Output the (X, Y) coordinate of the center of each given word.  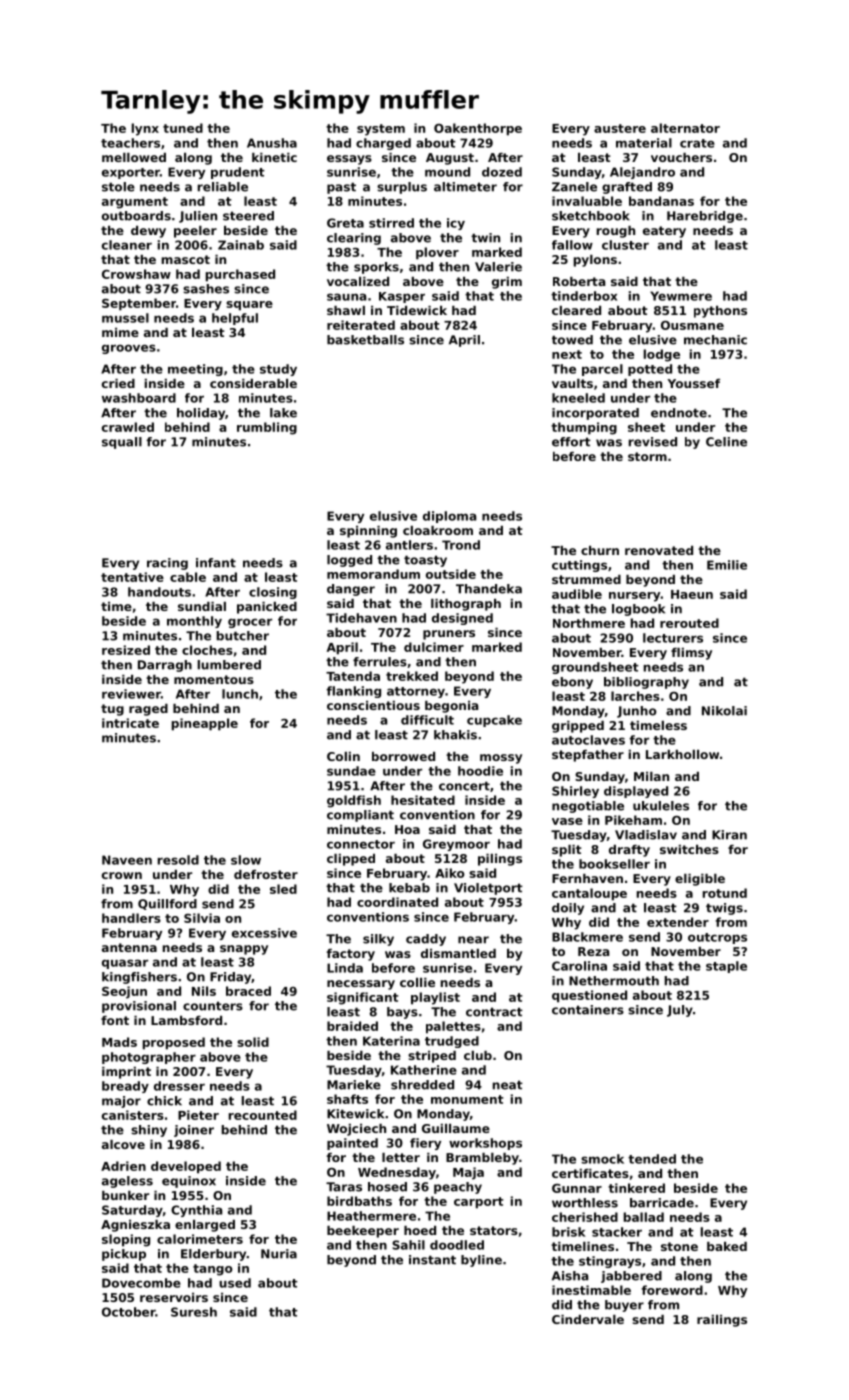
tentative (132, 577)
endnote (679, 413)
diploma (449, 517)
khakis (455, 735)
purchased (240, 275)
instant (432, 1260)
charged (383, 144)
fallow (572, 245)
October (129, 1312)
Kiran (729, 835)
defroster (266, 874)
